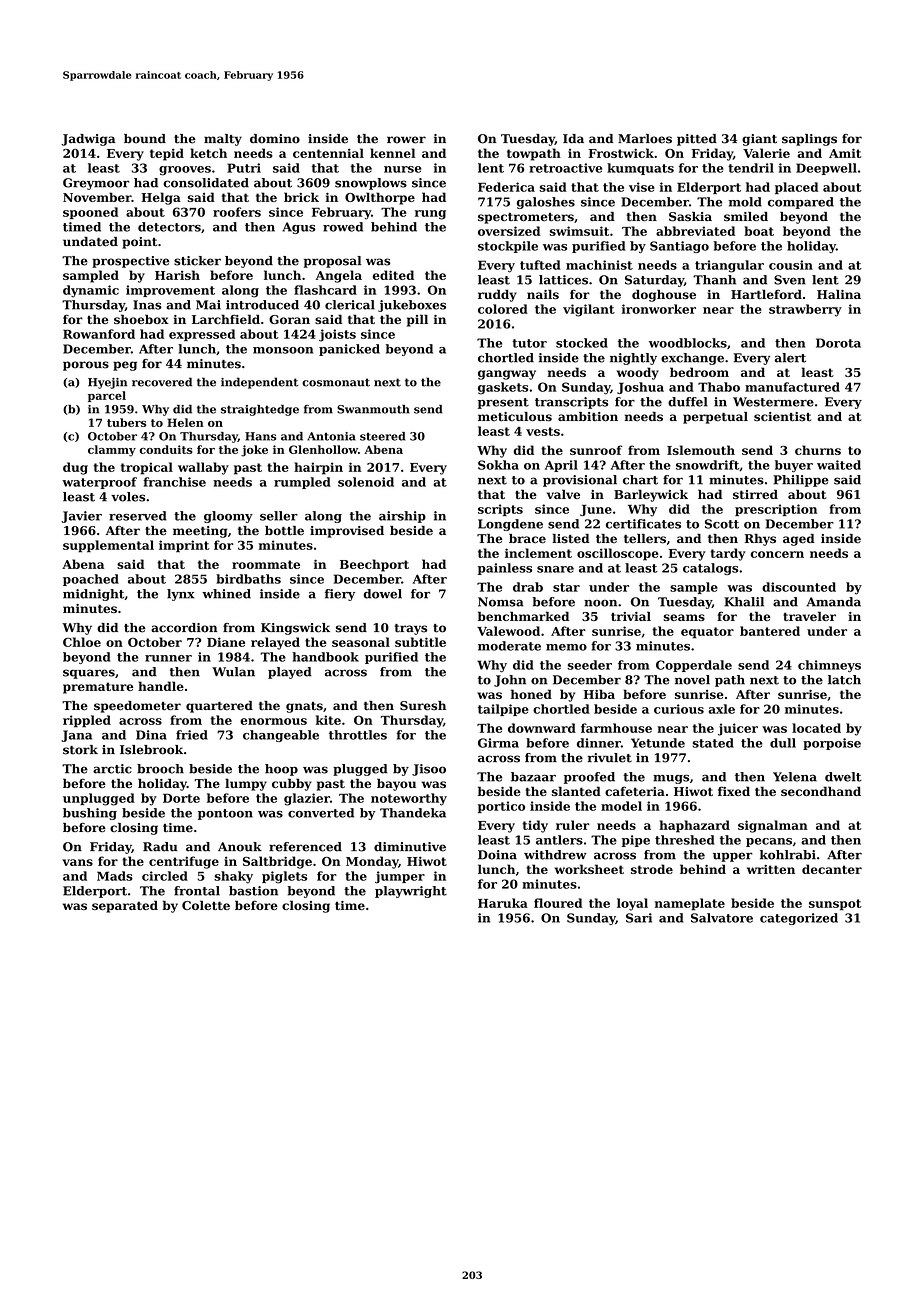  Describe the element at coordinates (838, 343) in the screenshot. I see `Dorota` at that location.
